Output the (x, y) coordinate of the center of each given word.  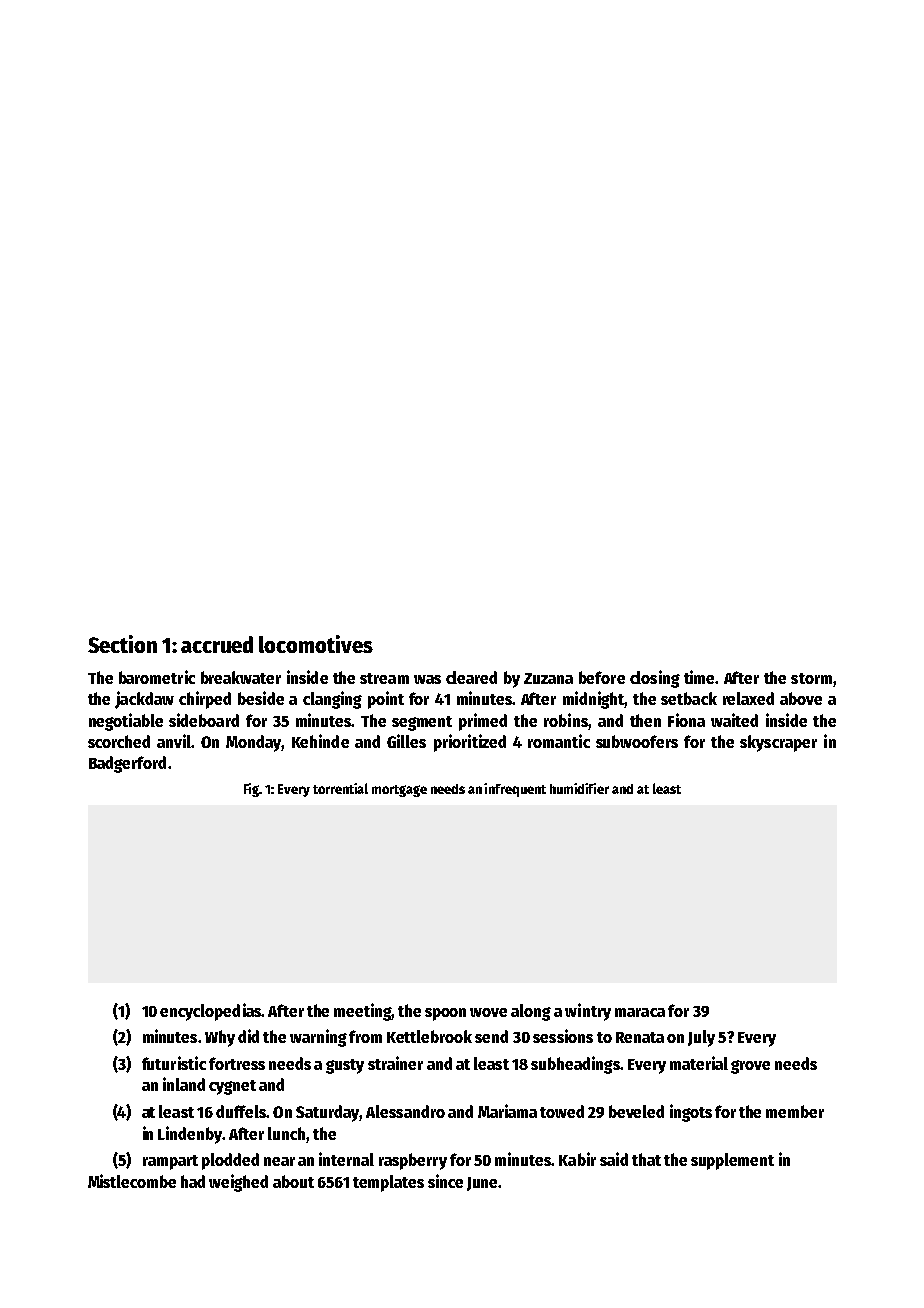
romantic (559, 741)
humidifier (579, 788)
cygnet (232, 1087)
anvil (174, 741)
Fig (252, 790)
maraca (640, 1012)
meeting (363, 1012)
